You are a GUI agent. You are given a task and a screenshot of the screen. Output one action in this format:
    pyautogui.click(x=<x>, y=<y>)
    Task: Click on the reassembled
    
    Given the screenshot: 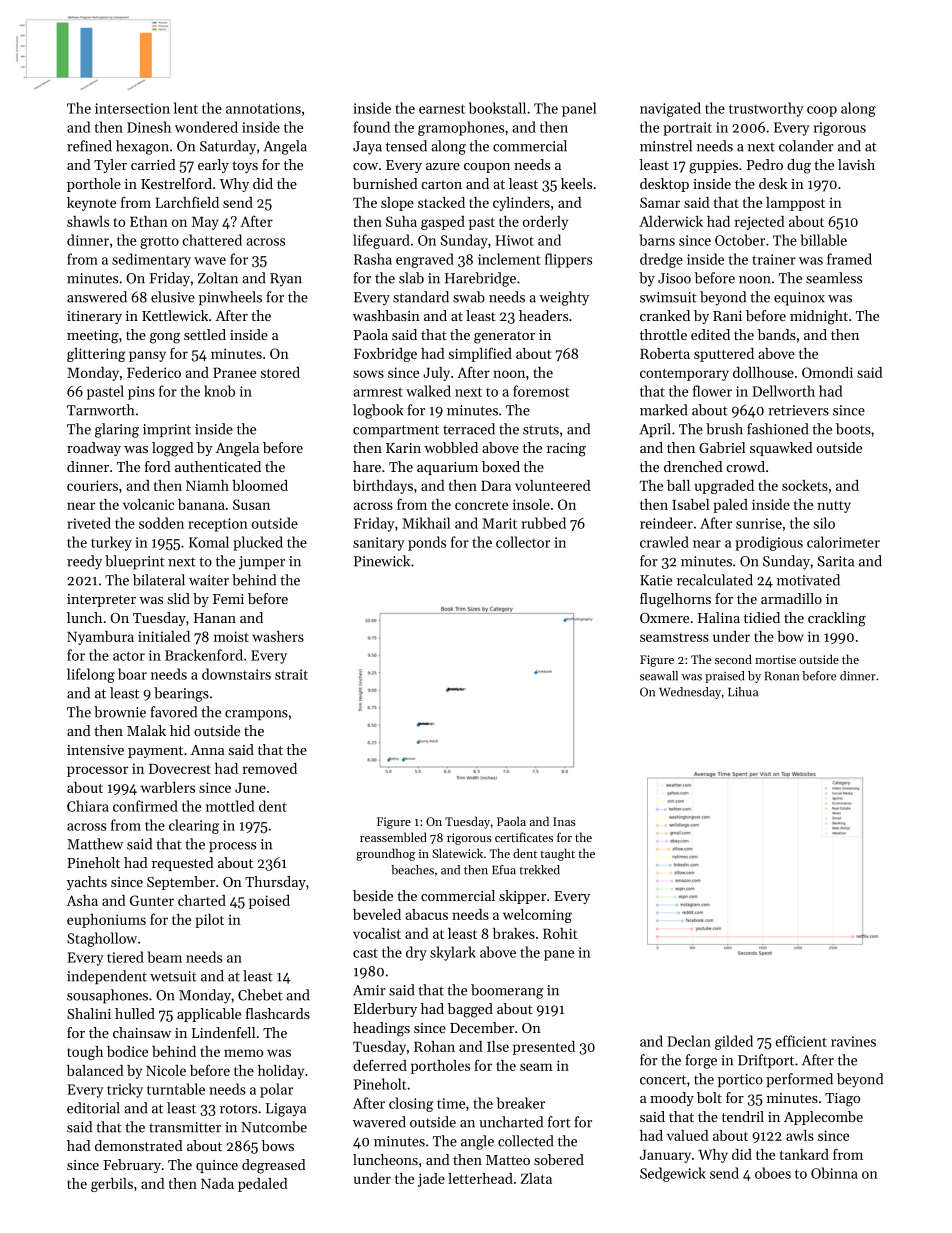 What is the action you would take?
    pyautogui.click(x=393, y=837)
